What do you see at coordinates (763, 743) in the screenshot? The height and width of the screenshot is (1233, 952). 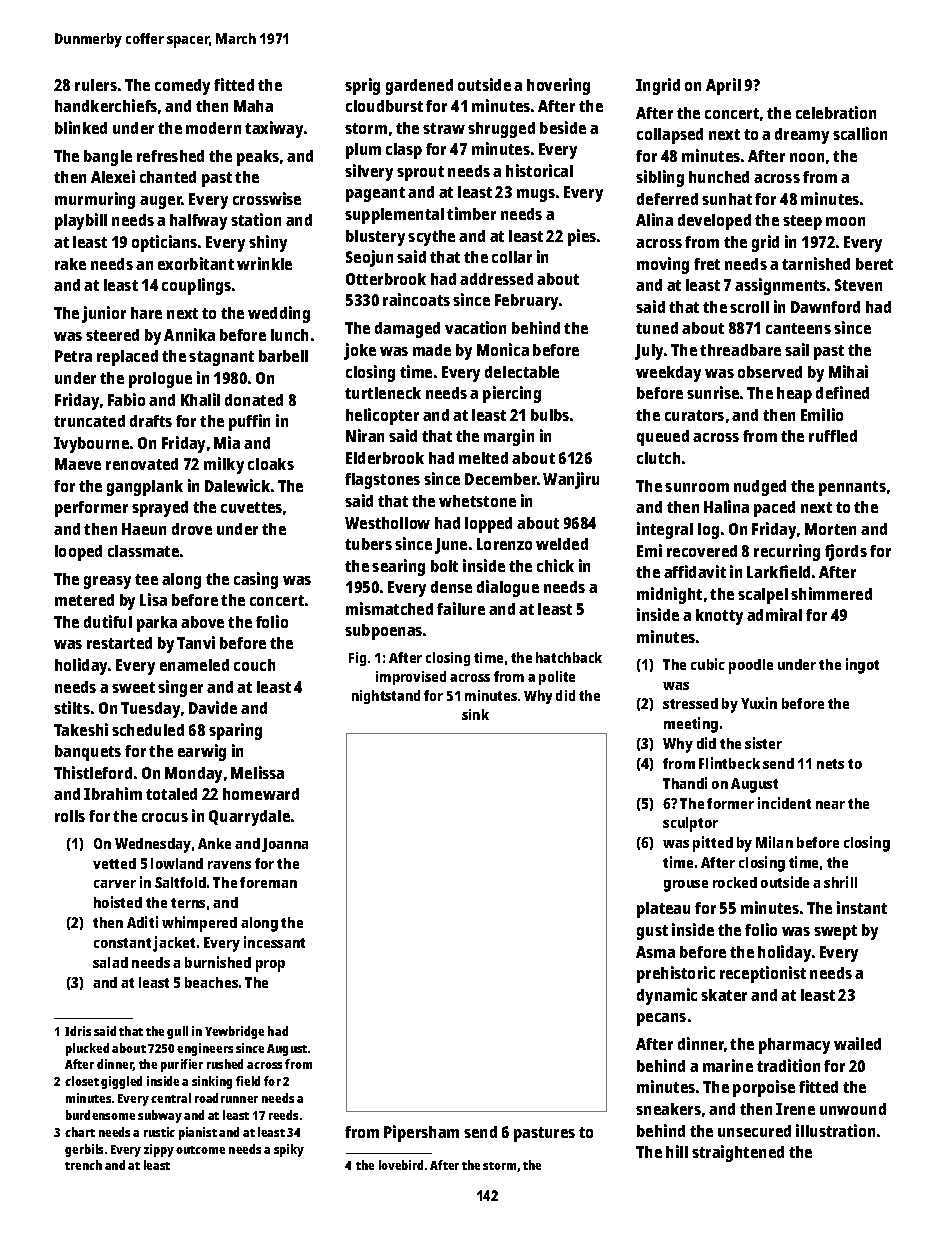 I see `sister` at bounding box center [763, 743].
